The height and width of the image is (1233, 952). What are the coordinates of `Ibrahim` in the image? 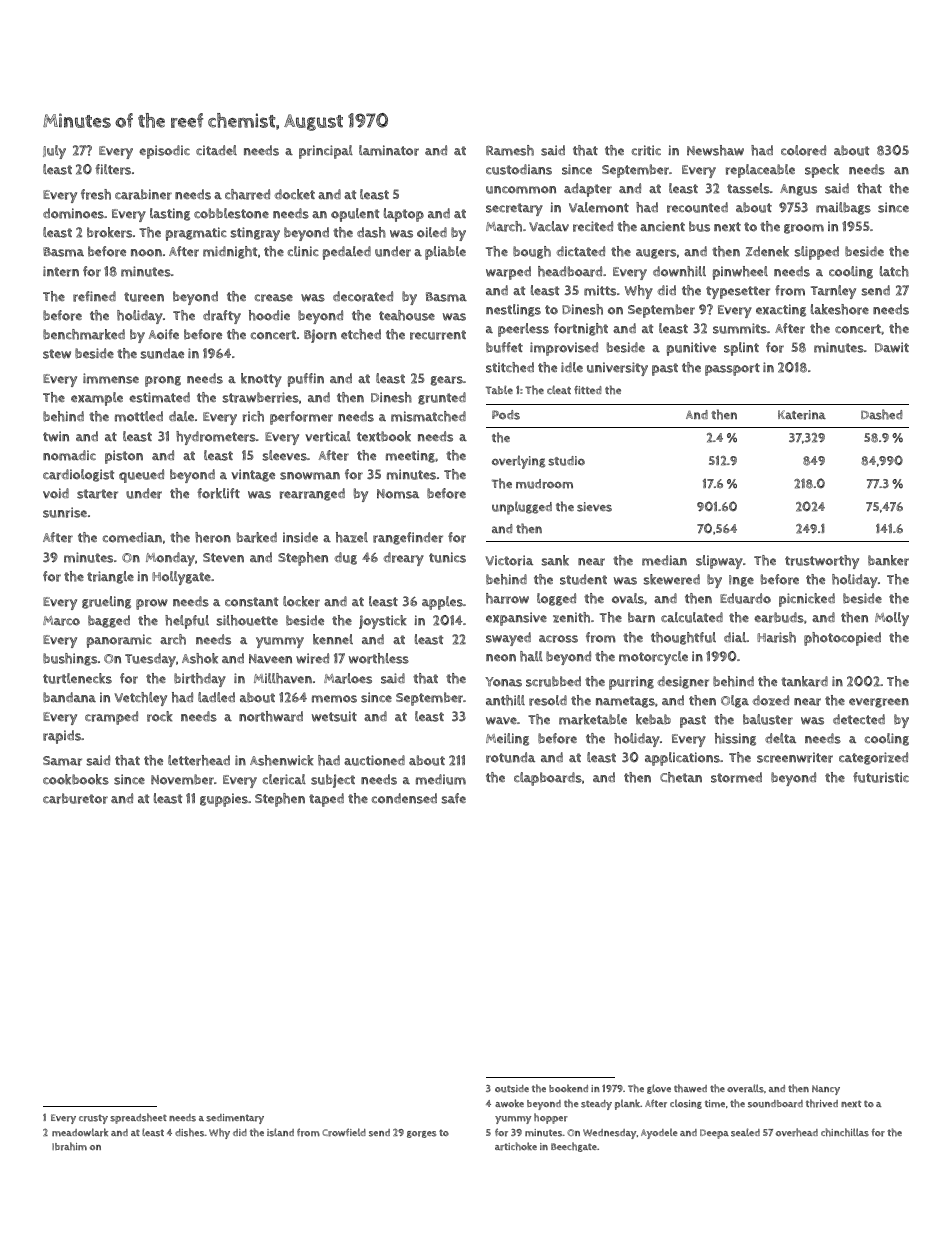 It's located at (69, 1146).
